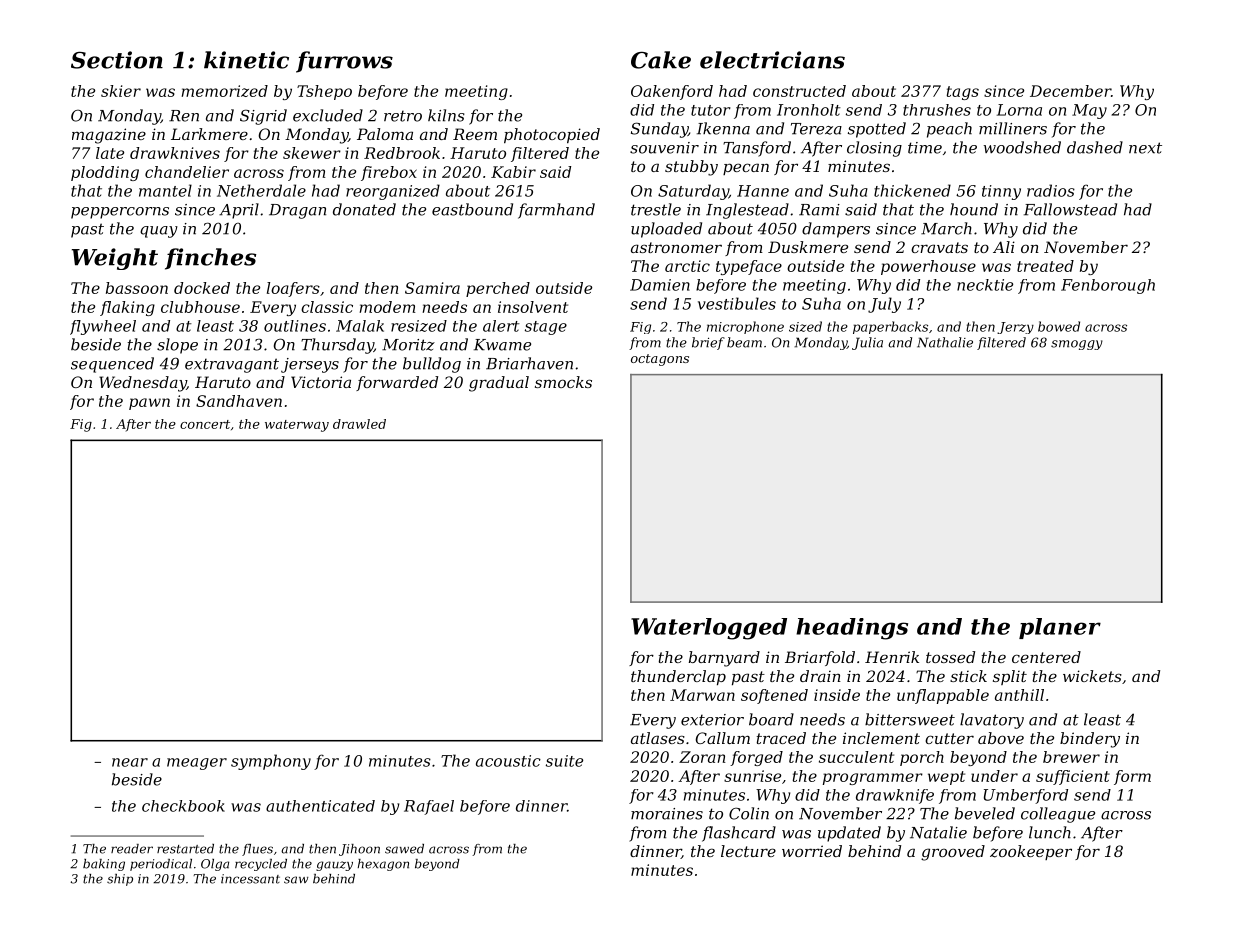  I want to click on Ironholt, so click(809, 110).
